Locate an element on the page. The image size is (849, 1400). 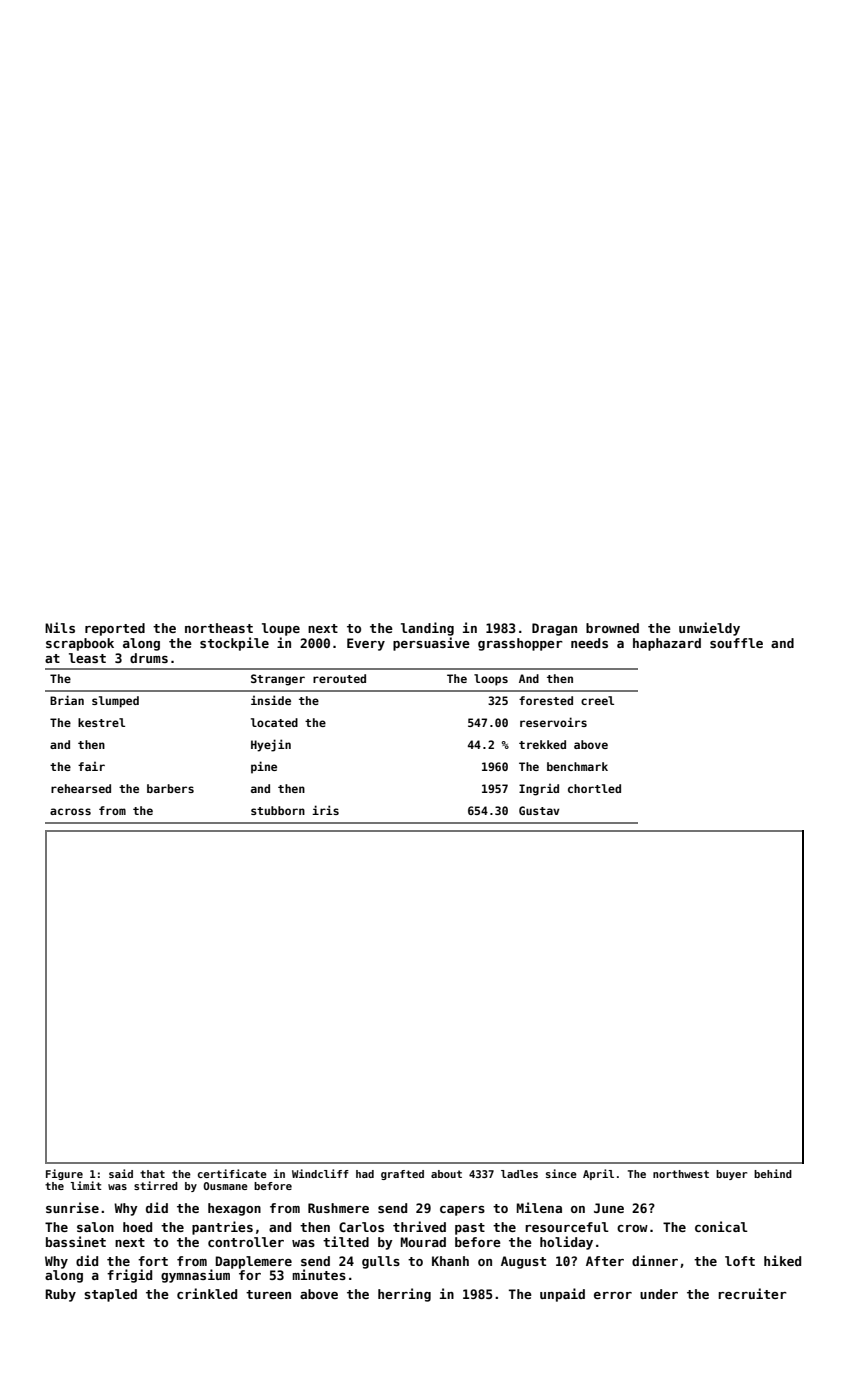
bassinet is located at coordinates (76, 1241).
